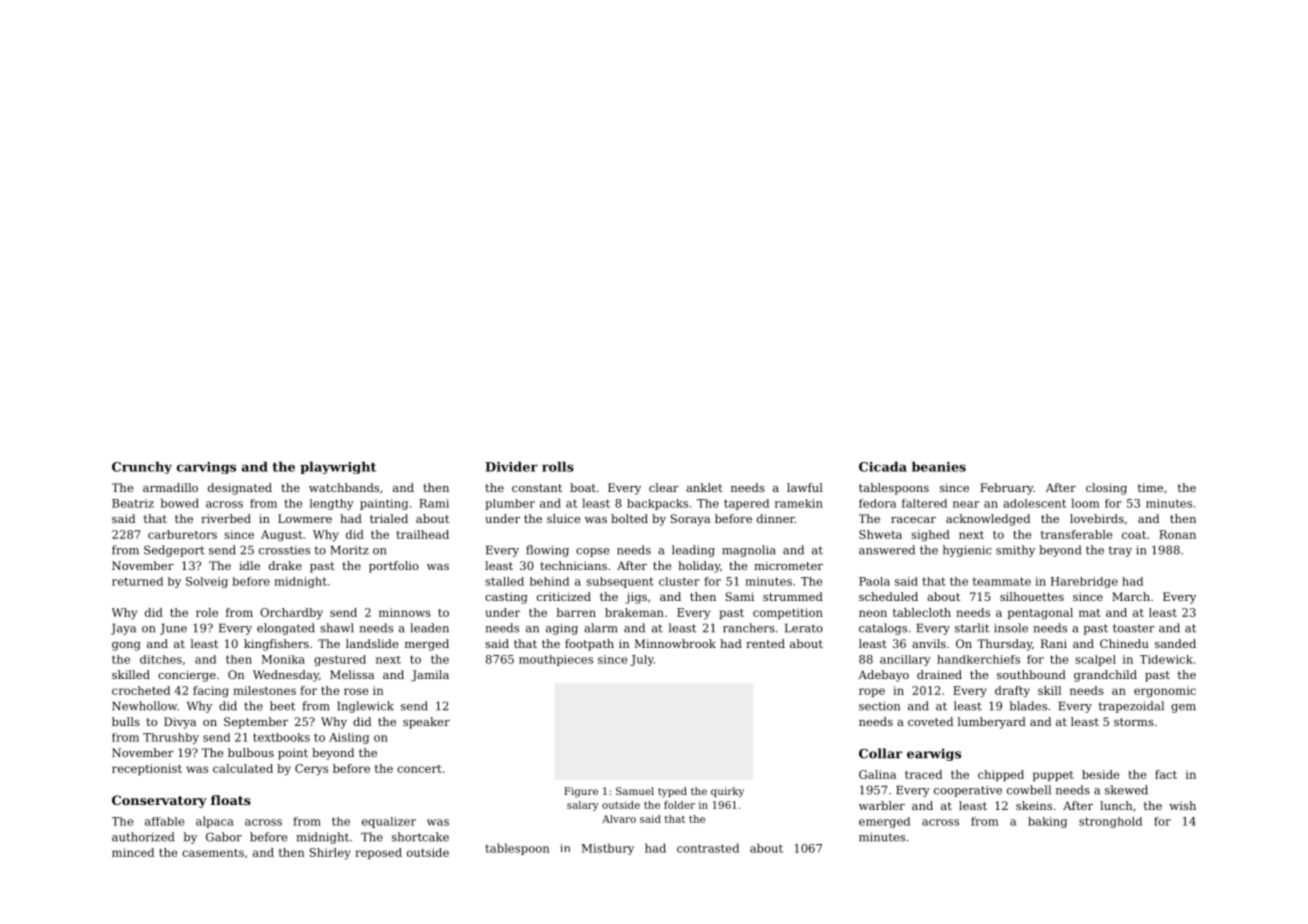 This document has width=1308, height=924. I want to click on beanies, so click(939, 467).
